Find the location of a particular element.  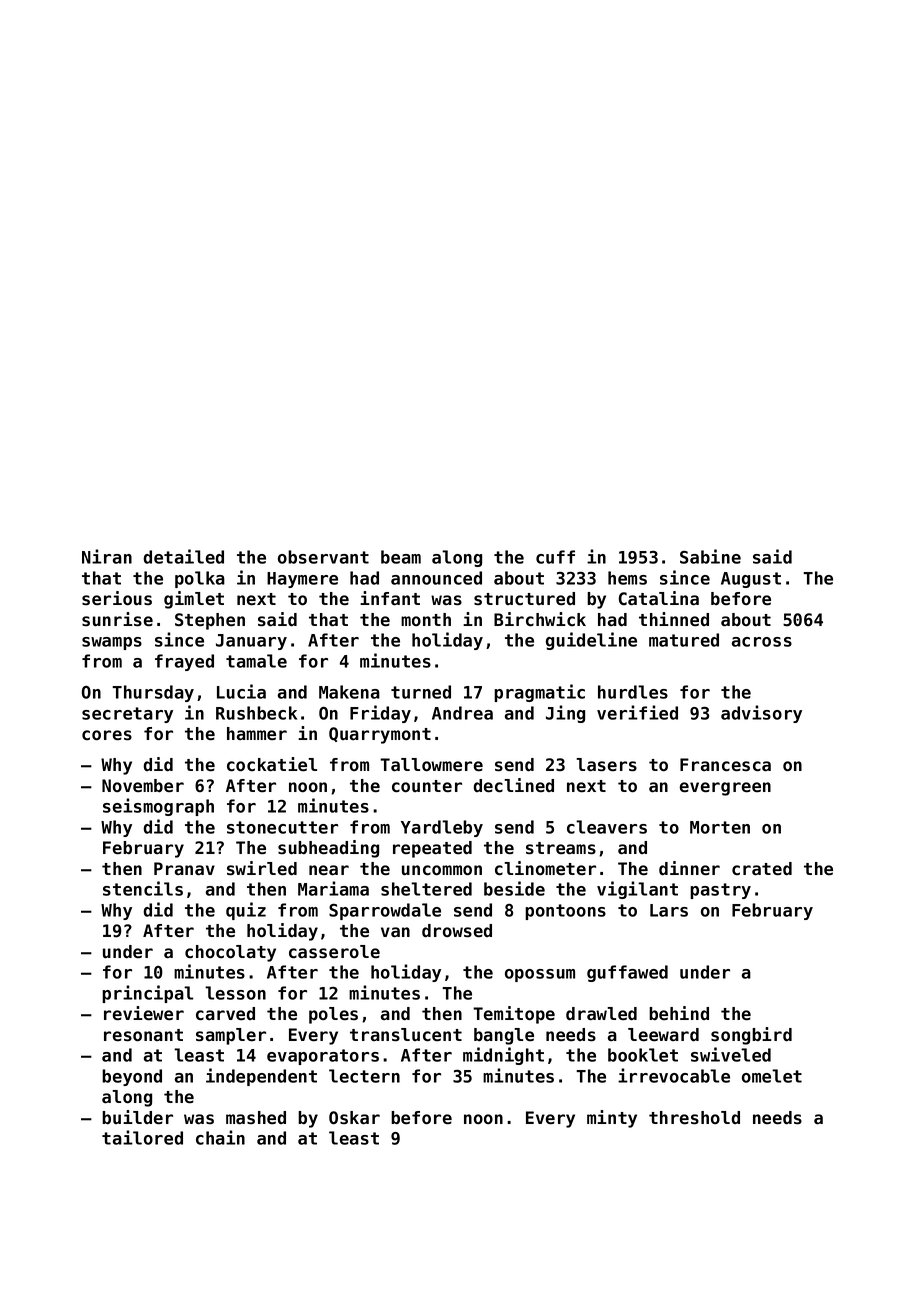

evergreen is located at coordinates (725, 789).
